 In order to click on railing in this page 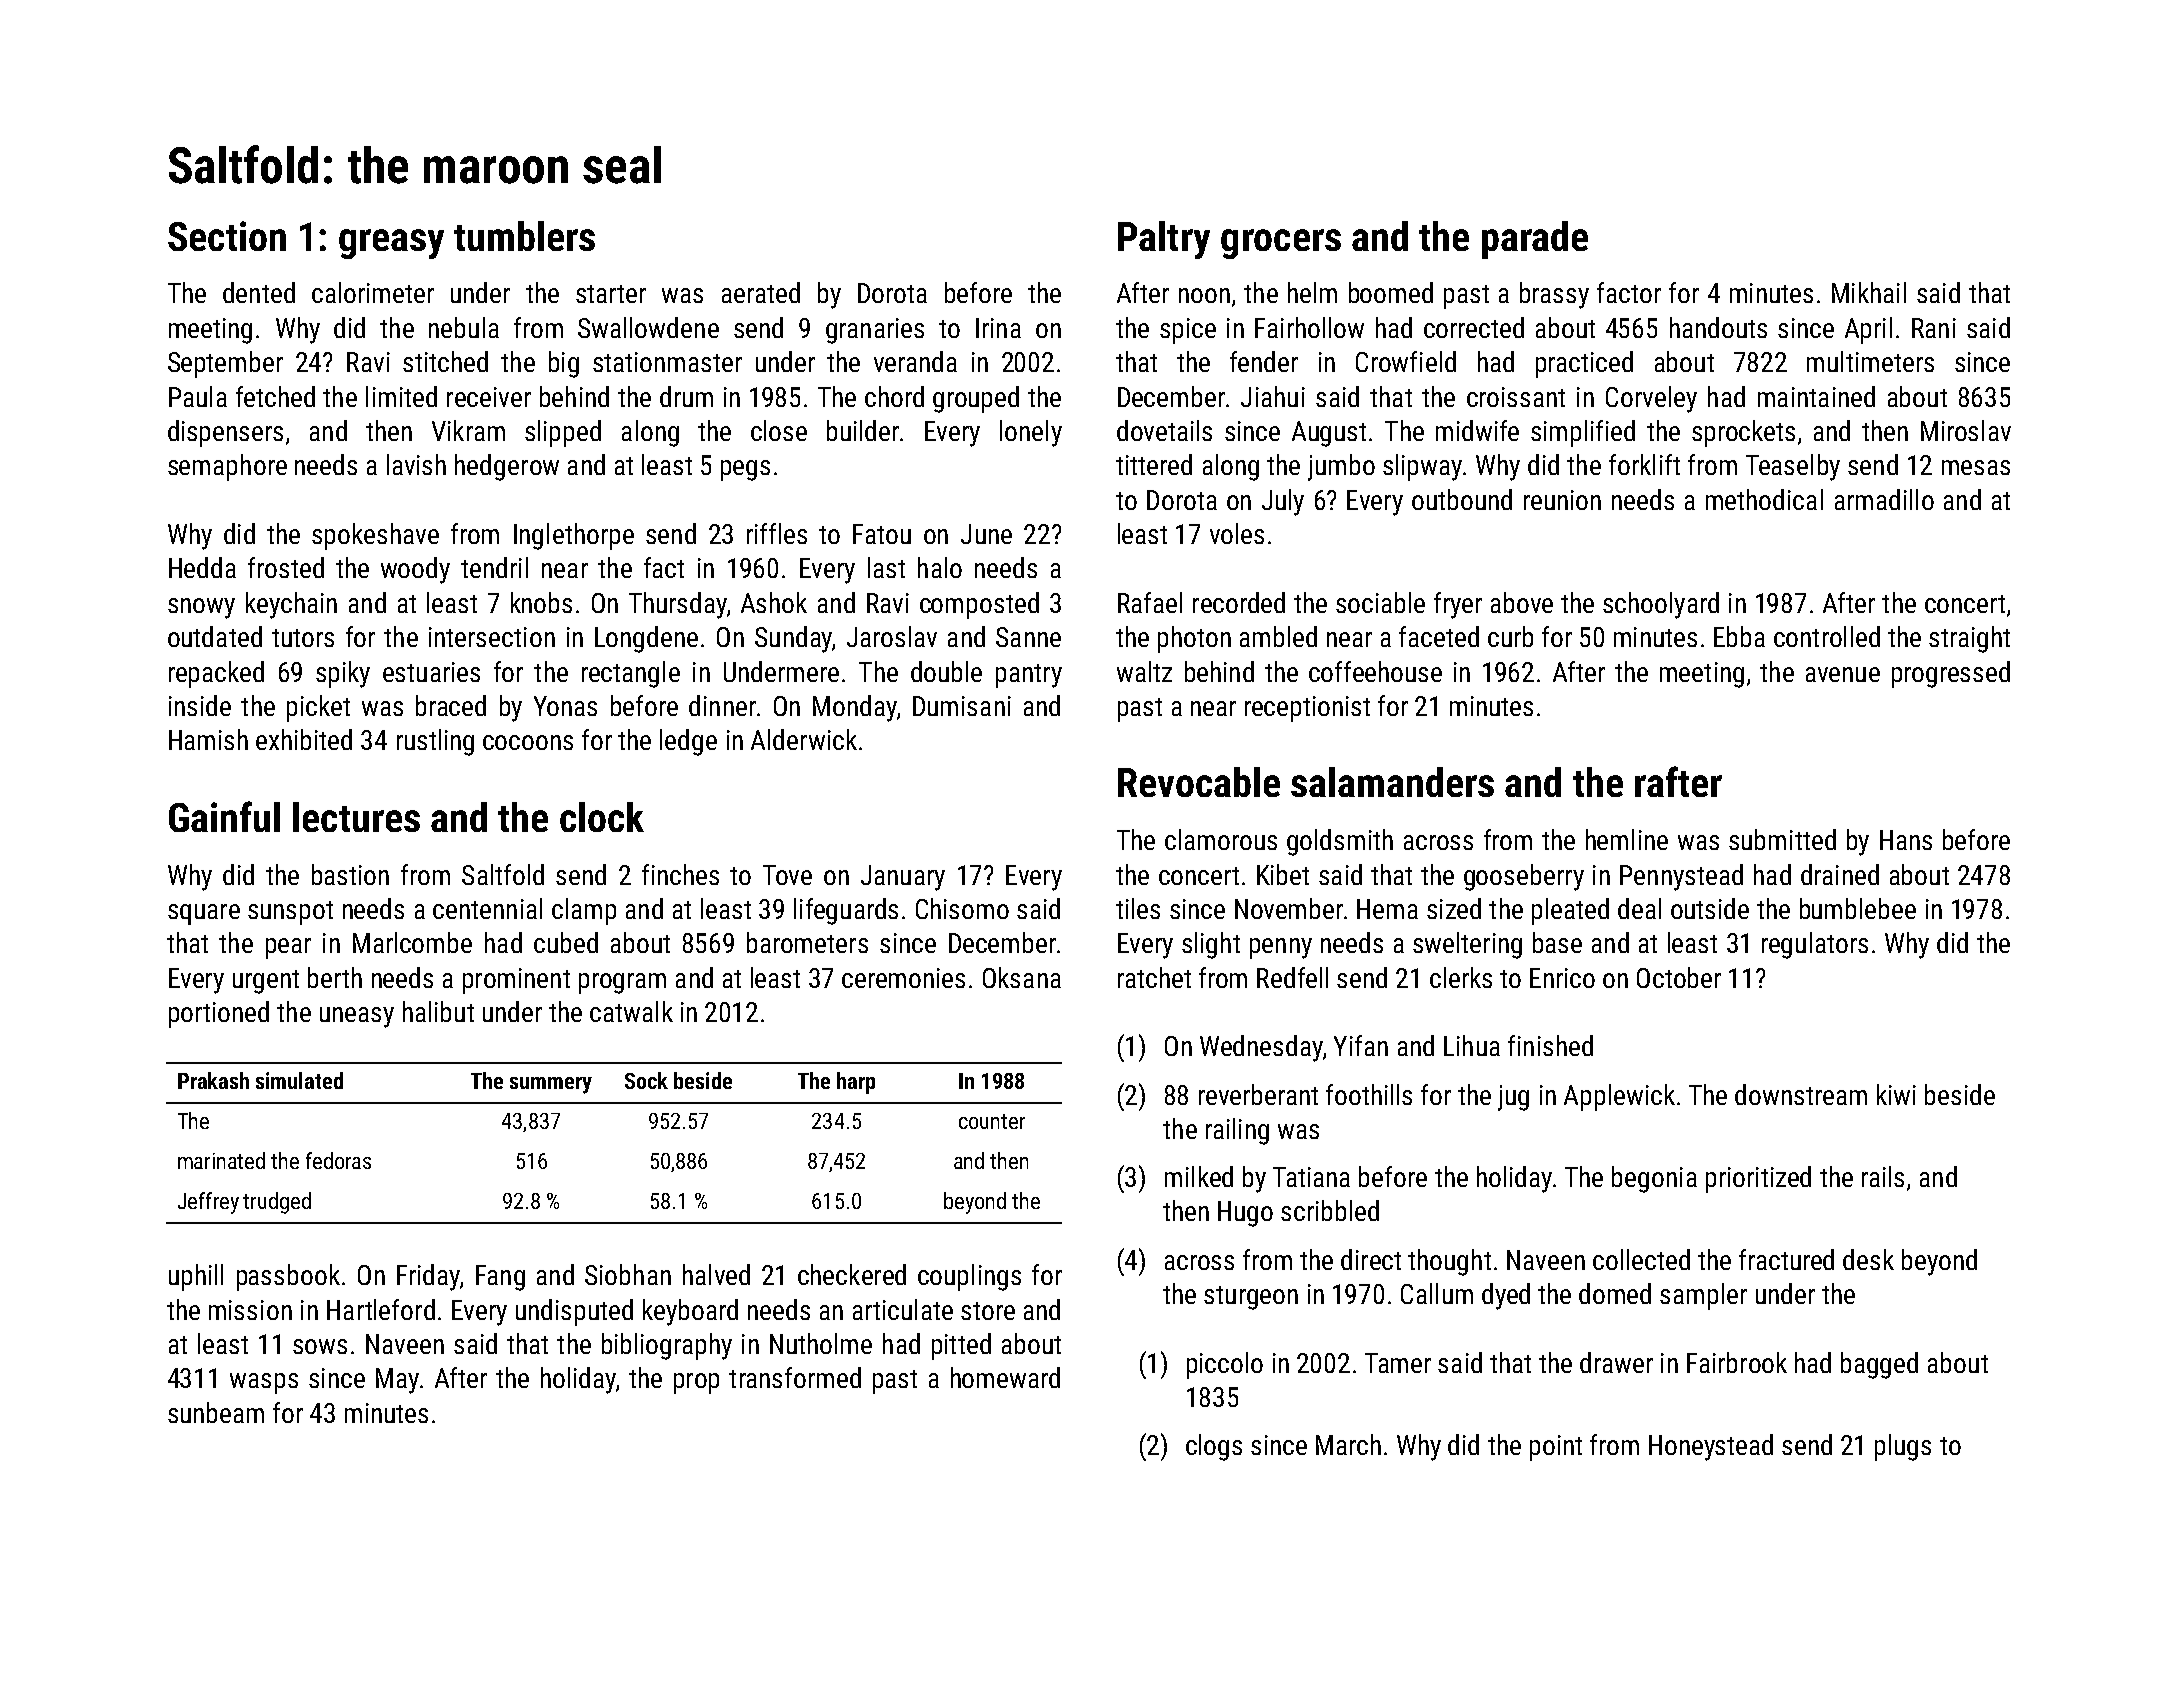, I will do `click(1237, 1131)`.
